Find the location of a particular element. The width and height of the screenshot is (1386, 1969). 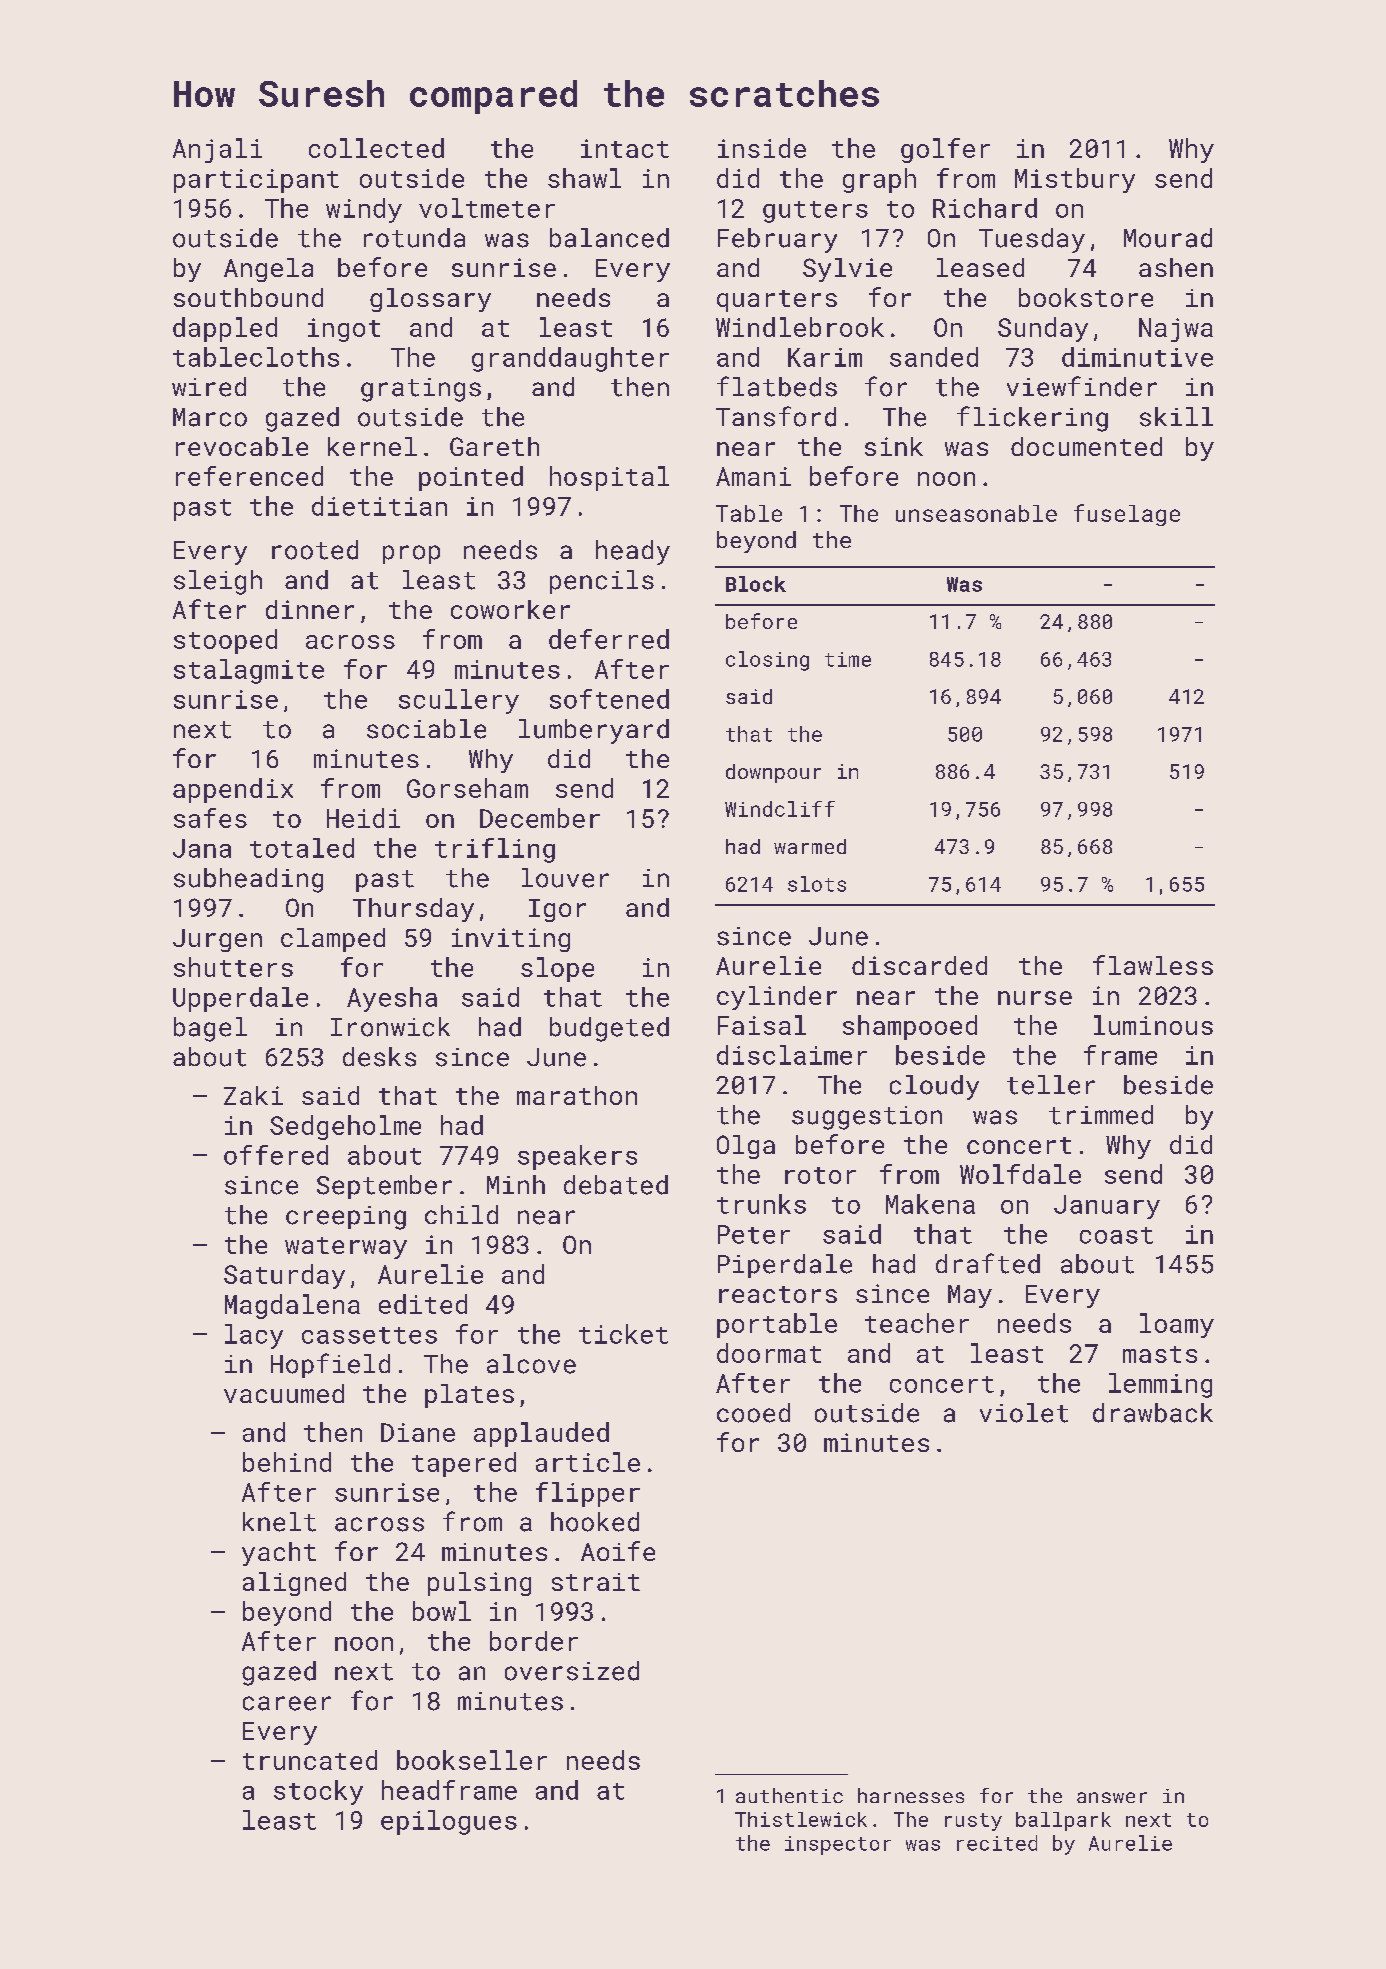

aligned is located at coordinates (294, 1584).
